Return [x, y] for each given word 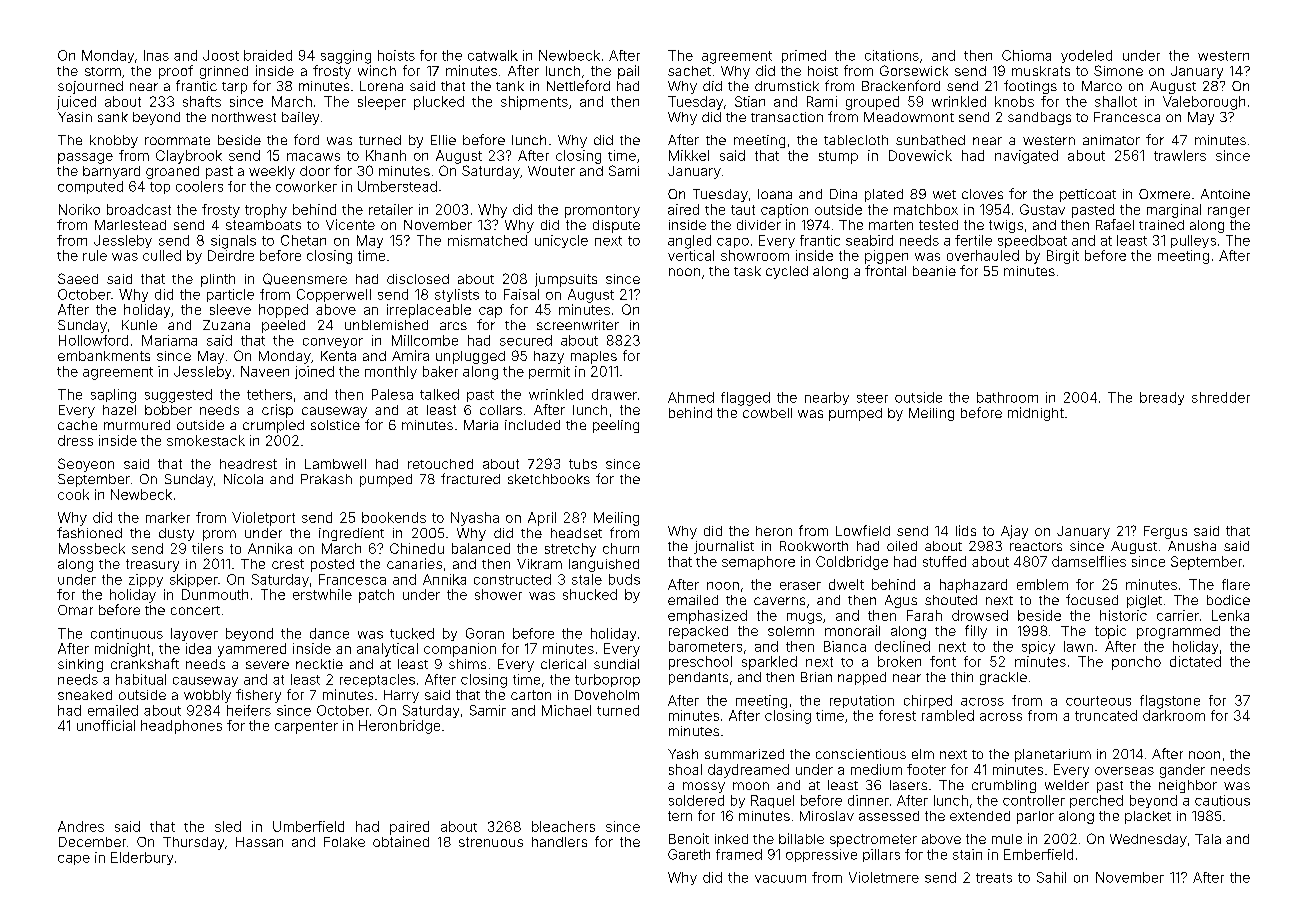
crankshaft [145, 663]
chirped [928, 701]
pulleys [1193, 241]
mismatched [487, 240]
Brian [816, 677]
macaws [313, 157]
